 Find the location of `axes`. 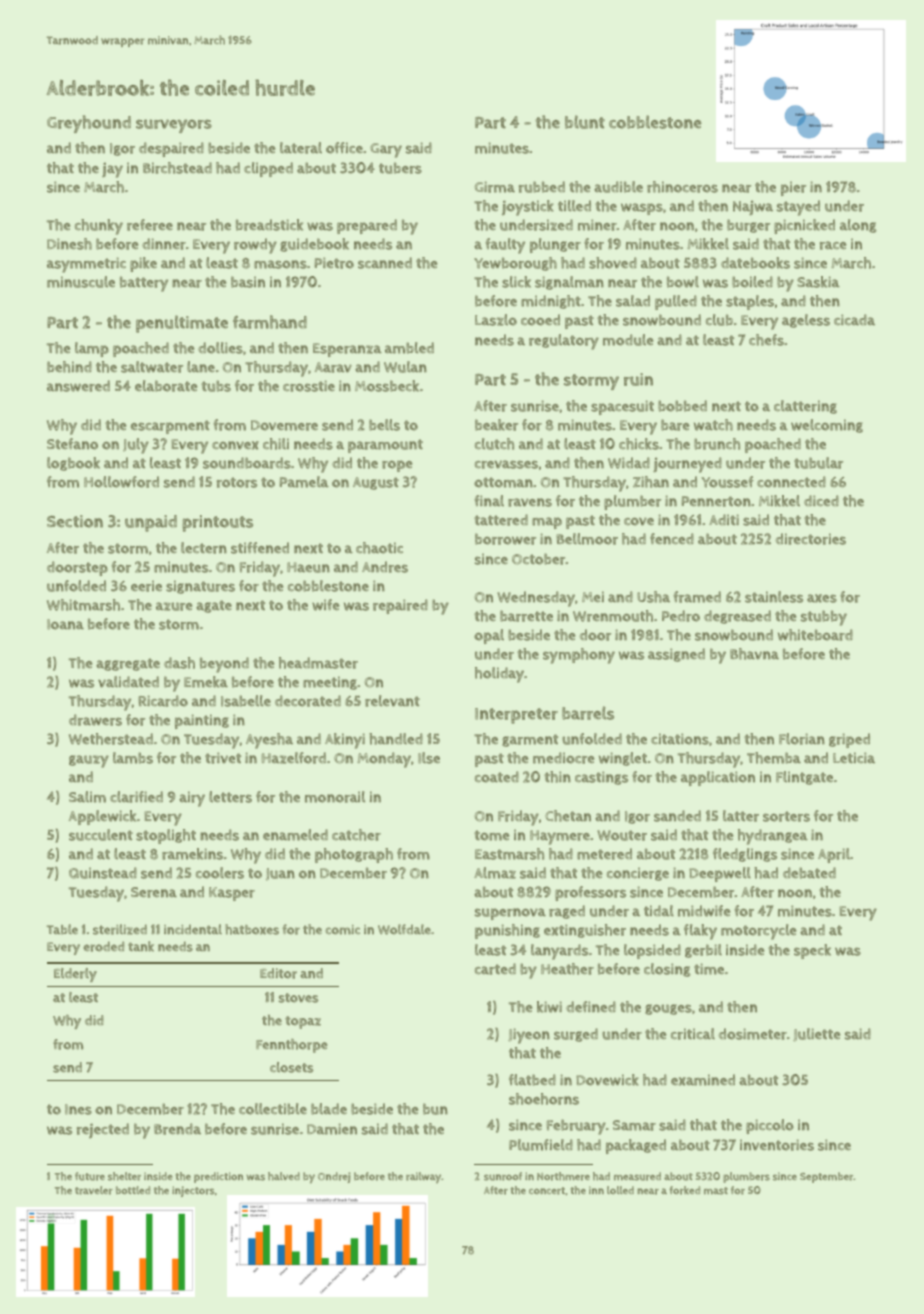

axes is located at coordinates (822, 598).
